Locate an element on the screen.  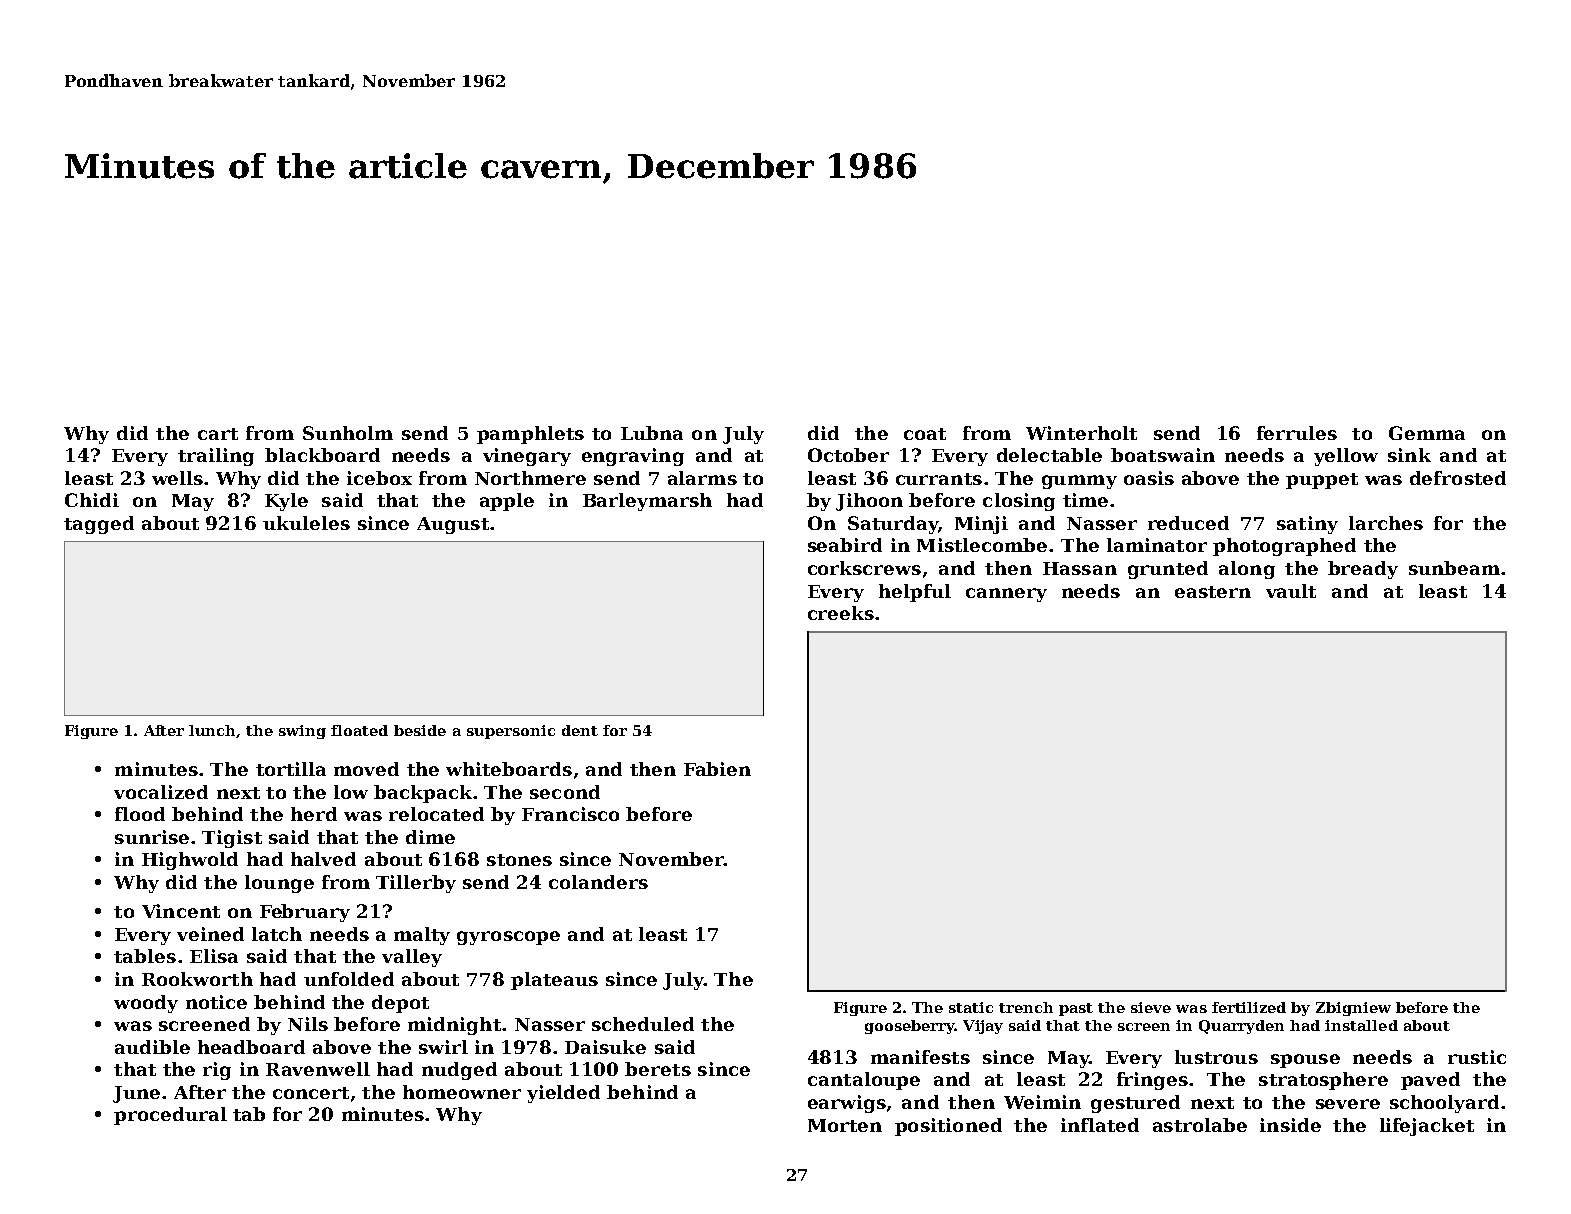
Chidi is located at coordinates (92, 500).
